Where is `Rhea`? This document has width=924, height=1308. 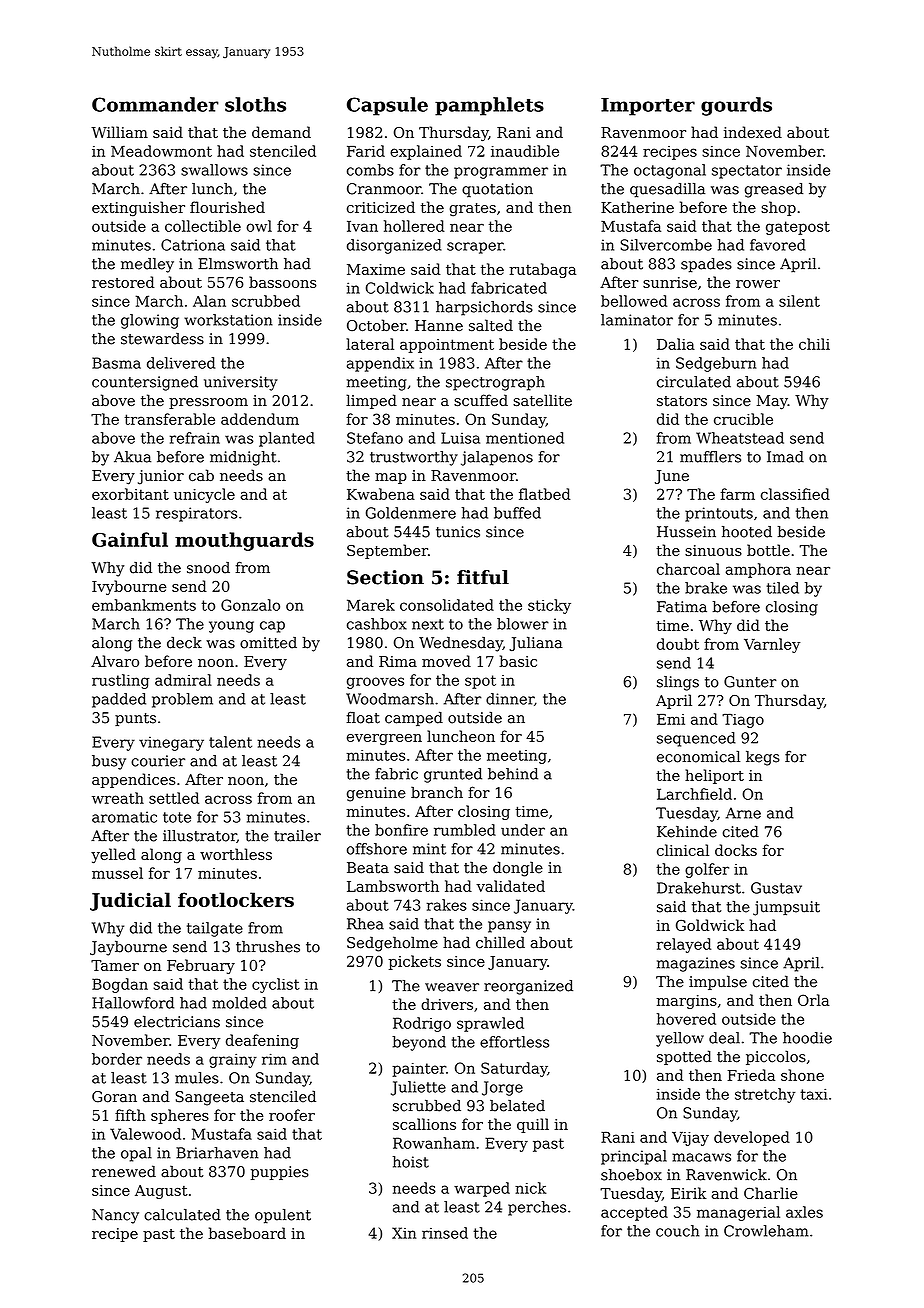
Rhea is located at coordinates (365, 924).
